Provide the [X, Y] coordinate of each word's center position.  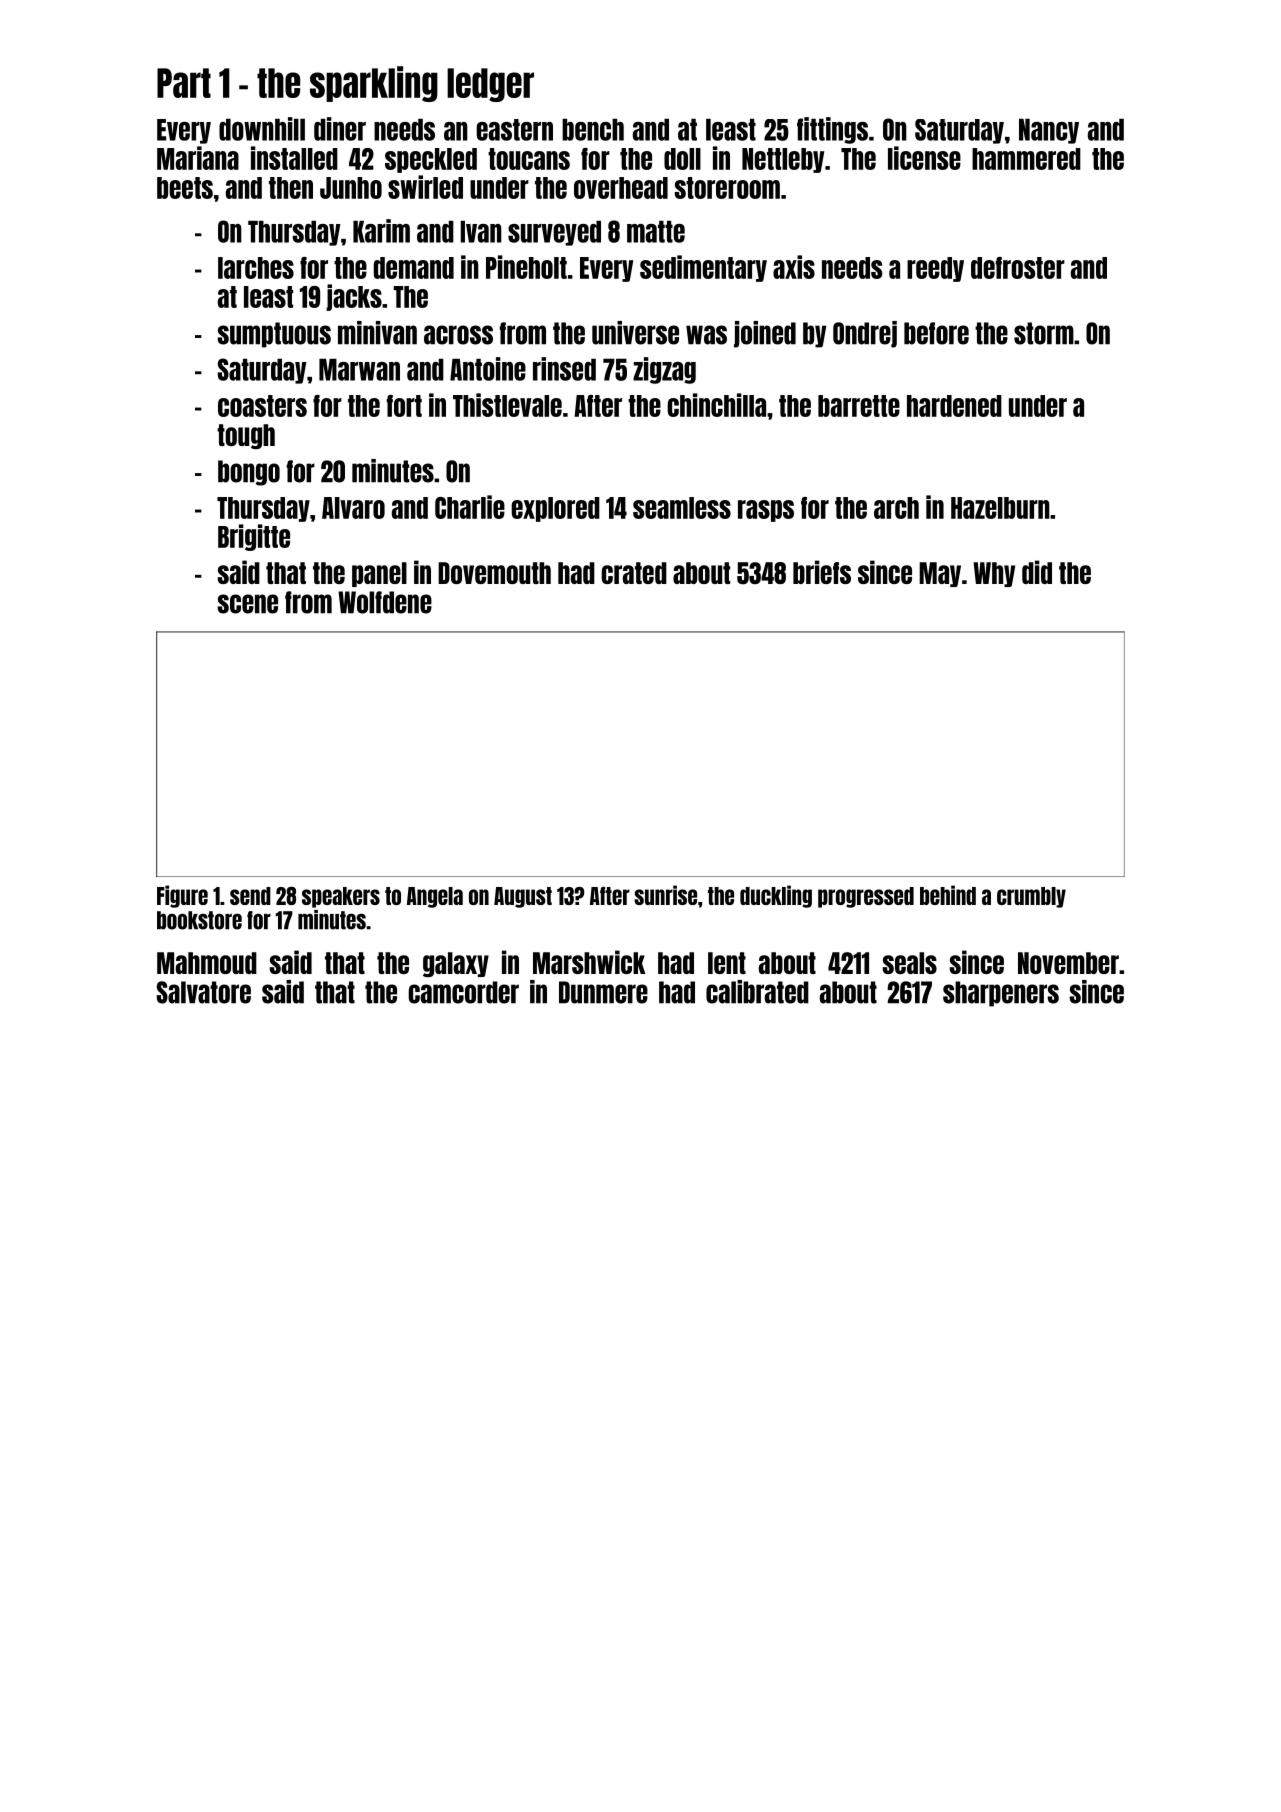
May [940, 574]
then [291, 188]
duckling [776, 896]
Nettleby [783, 160]
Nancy [1049, 131]
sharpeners [1001, 994]
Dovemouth [494, 573]
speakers [341, 897]
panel [379, 574]
